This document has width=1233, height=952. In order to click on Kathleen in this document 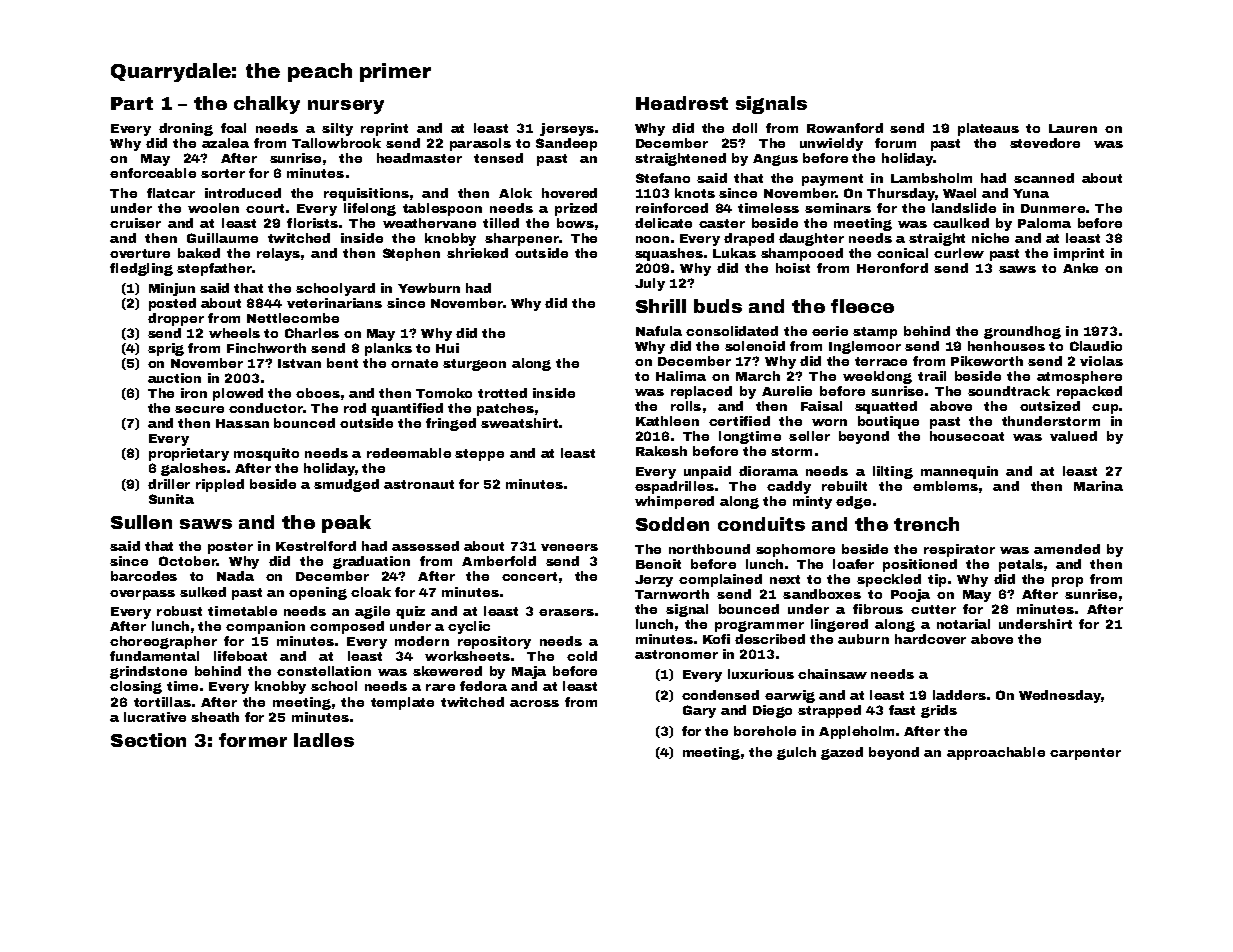, I will do `click(667, 421)`.
